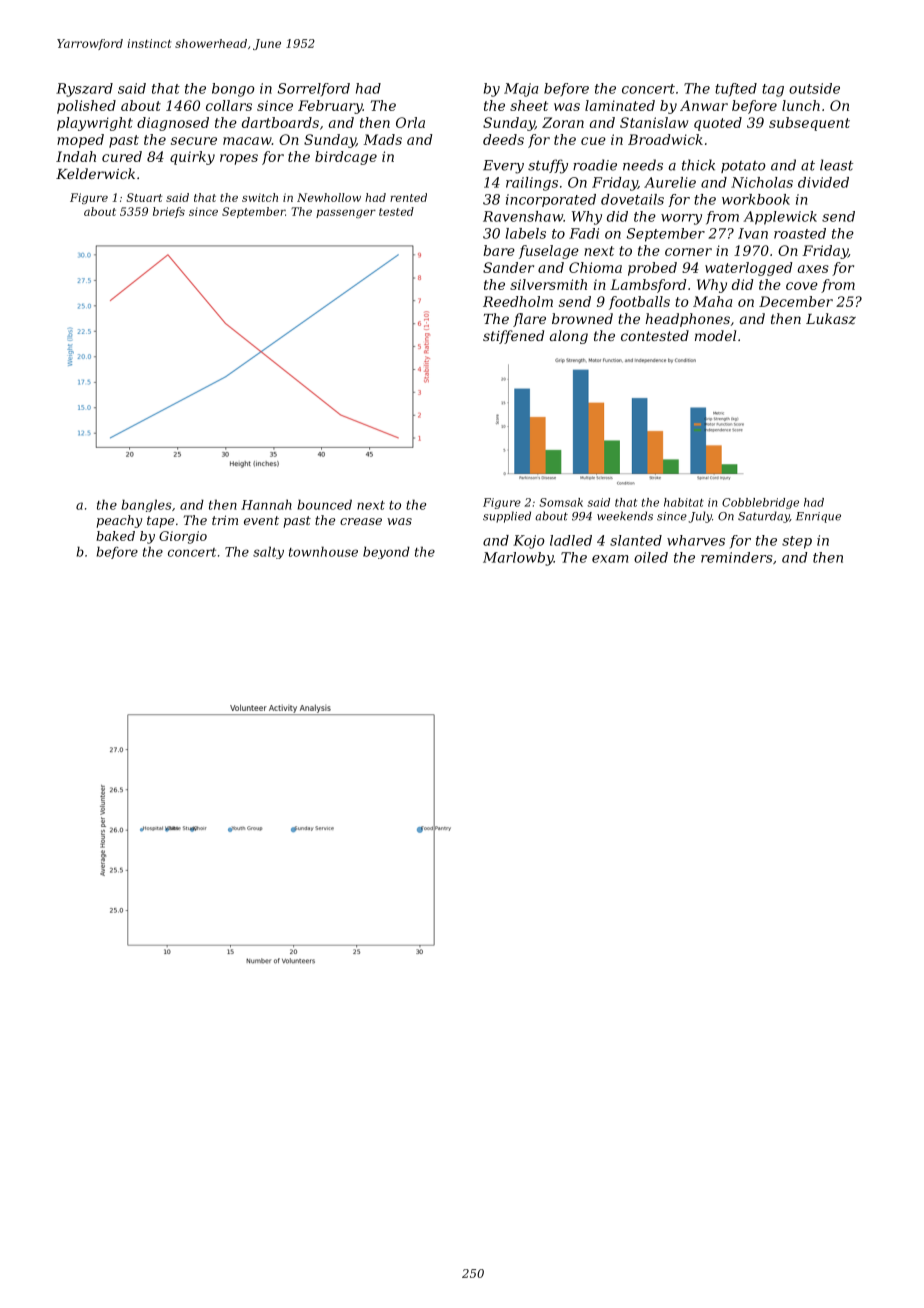 This screenshot has height=1308, width=924. I want to click on salty, so click(268, 552).
